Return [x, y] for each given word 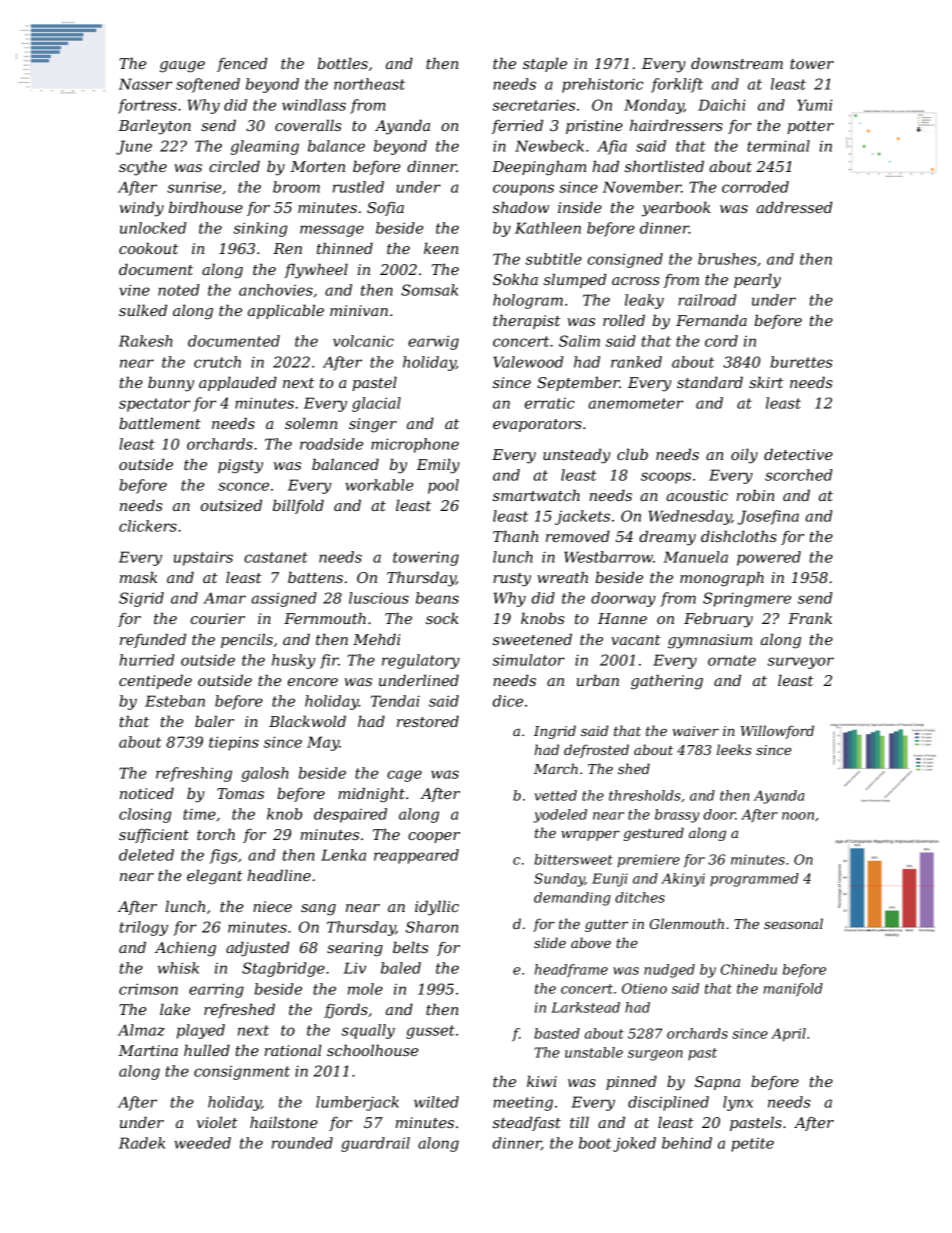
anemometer [635, 403]
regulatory [421, 661]
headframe [571, 971]
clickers [148, 526]
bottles [342, 63]
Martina [148, 1050]
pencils [247, 640]
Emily [438, 466]
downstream [737, 63]
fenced [242, 64]
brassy [677, 816]
